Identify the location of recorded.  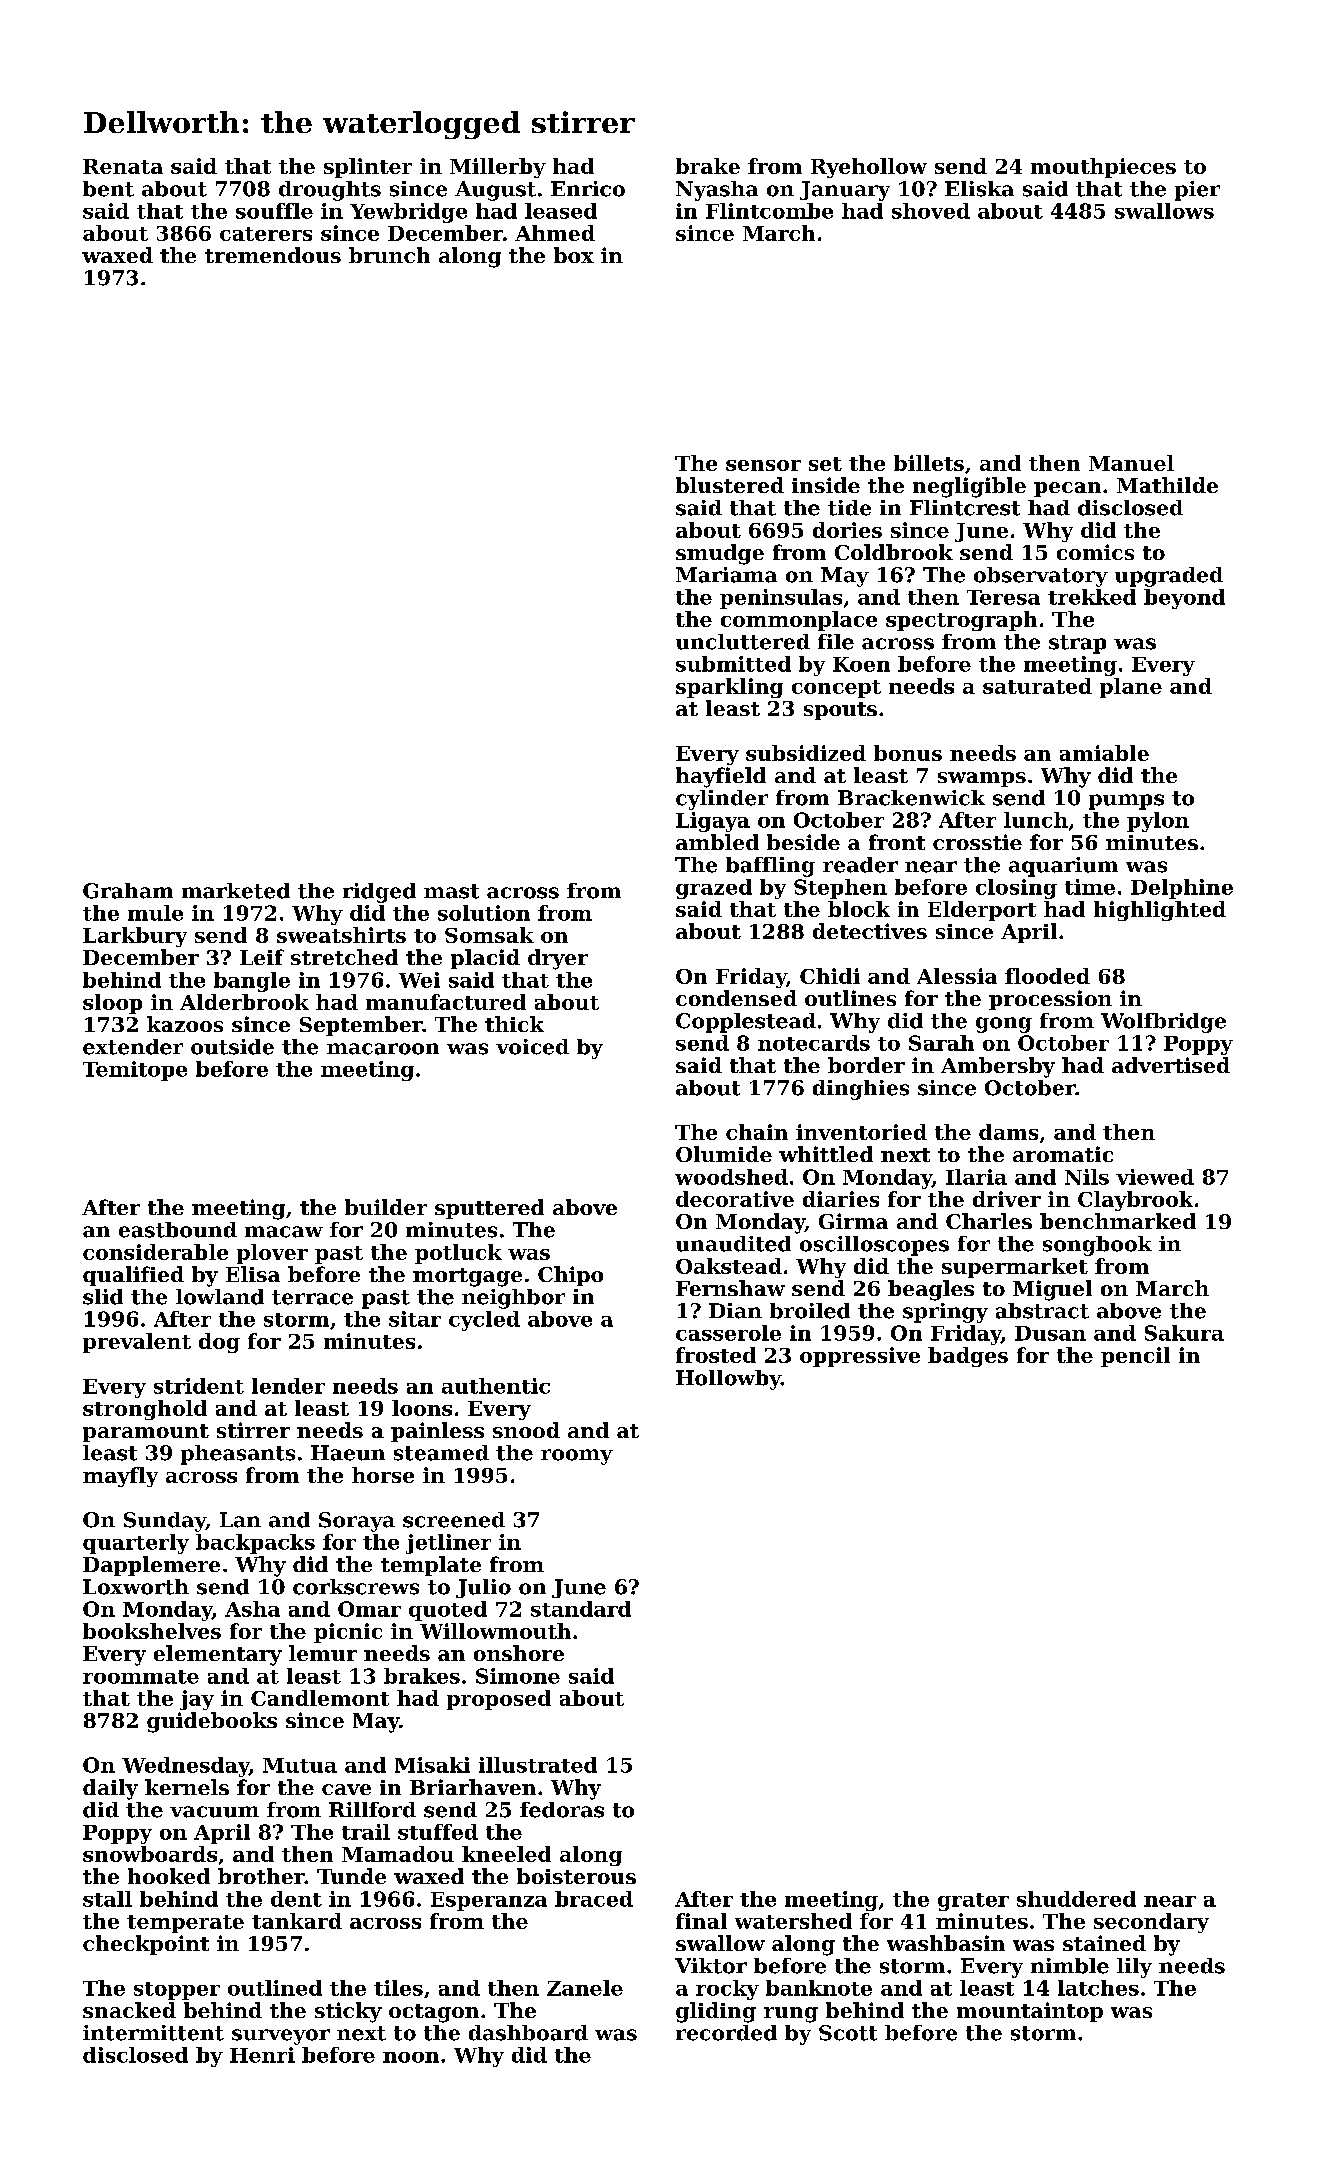
(726, 2033).
